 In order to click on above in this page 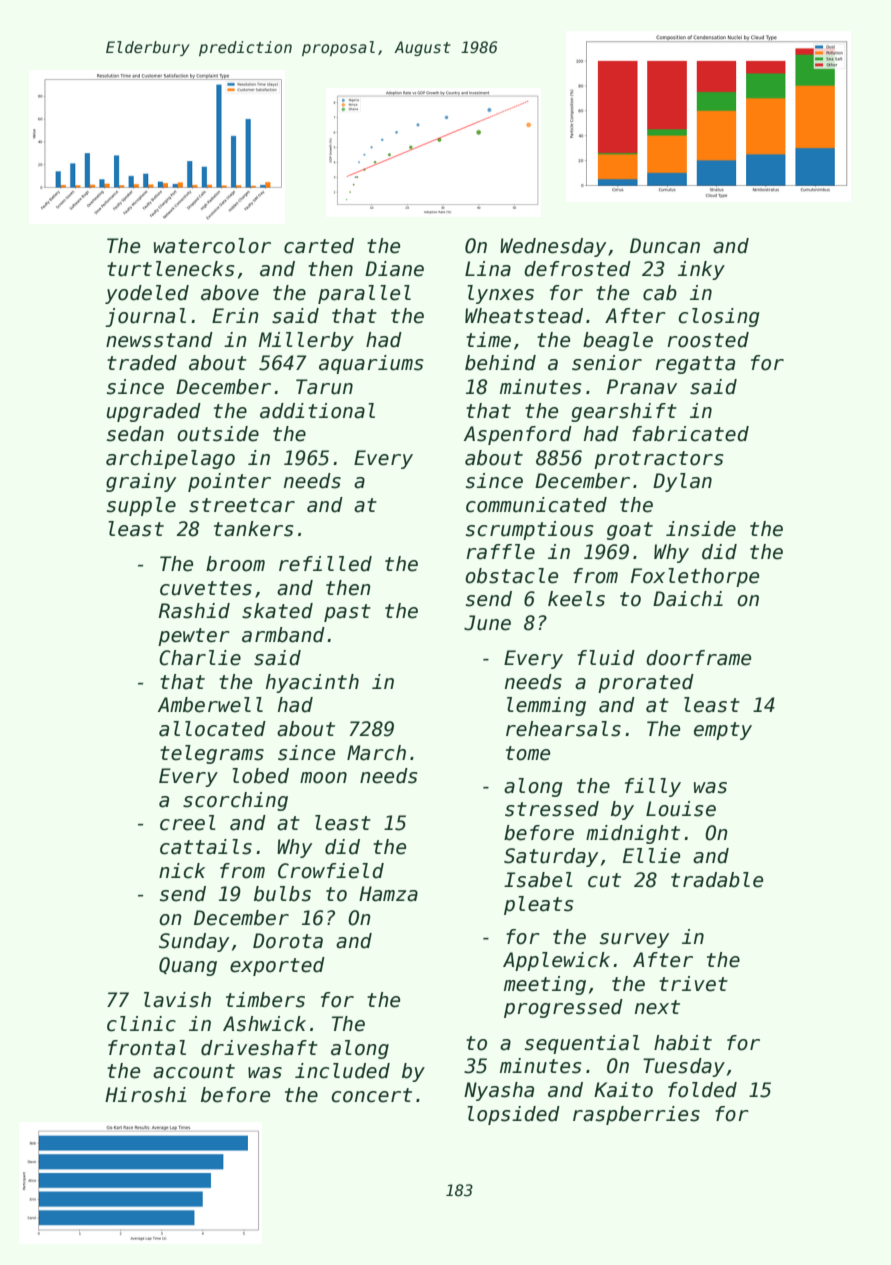, I will do `click(230, 293)`.
